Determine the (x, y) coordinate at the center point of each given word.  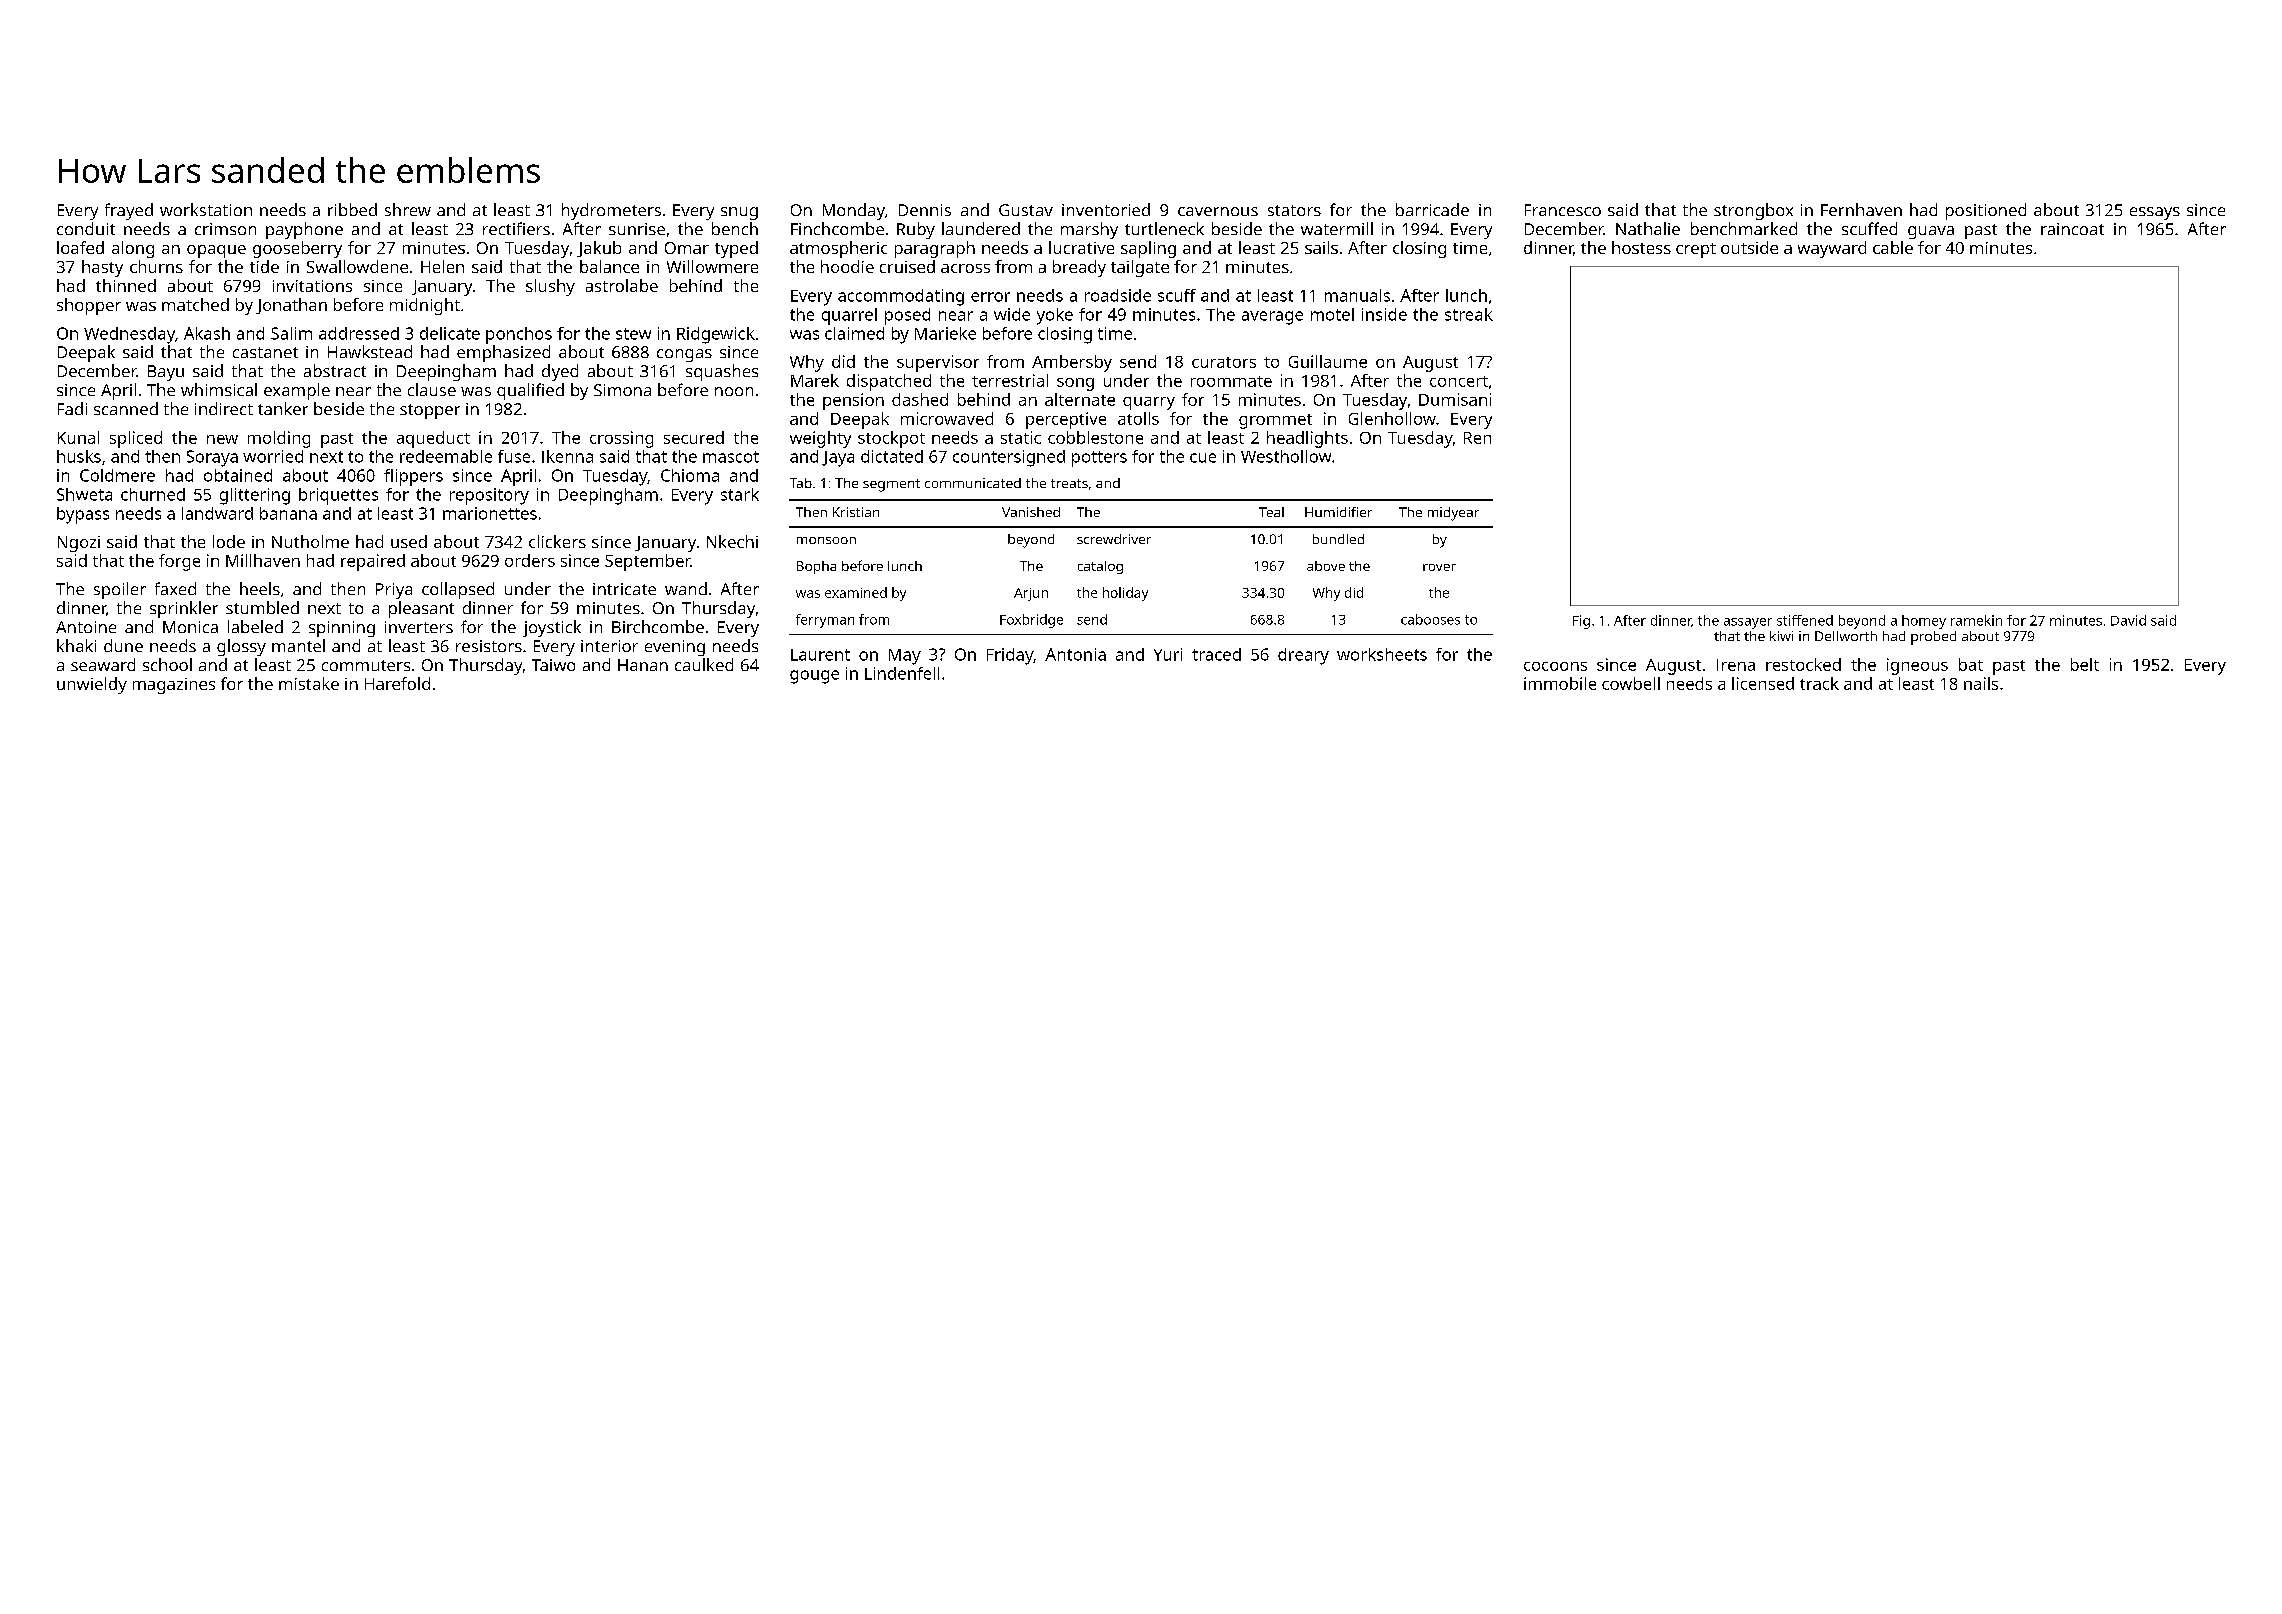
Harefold (397, 683)
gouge (814, 677)
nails (1981, 683)
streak (1469, 314)
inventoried (1106, 209)
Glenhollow (1392, 418)
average (1272, 318)
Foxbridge (1031, 621)
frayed (129, 211)
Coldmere (117, 475)
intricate (624, 589)
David (2128, 620)
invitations (312, 286)
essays (2155, 213)
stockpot (891, 439)
